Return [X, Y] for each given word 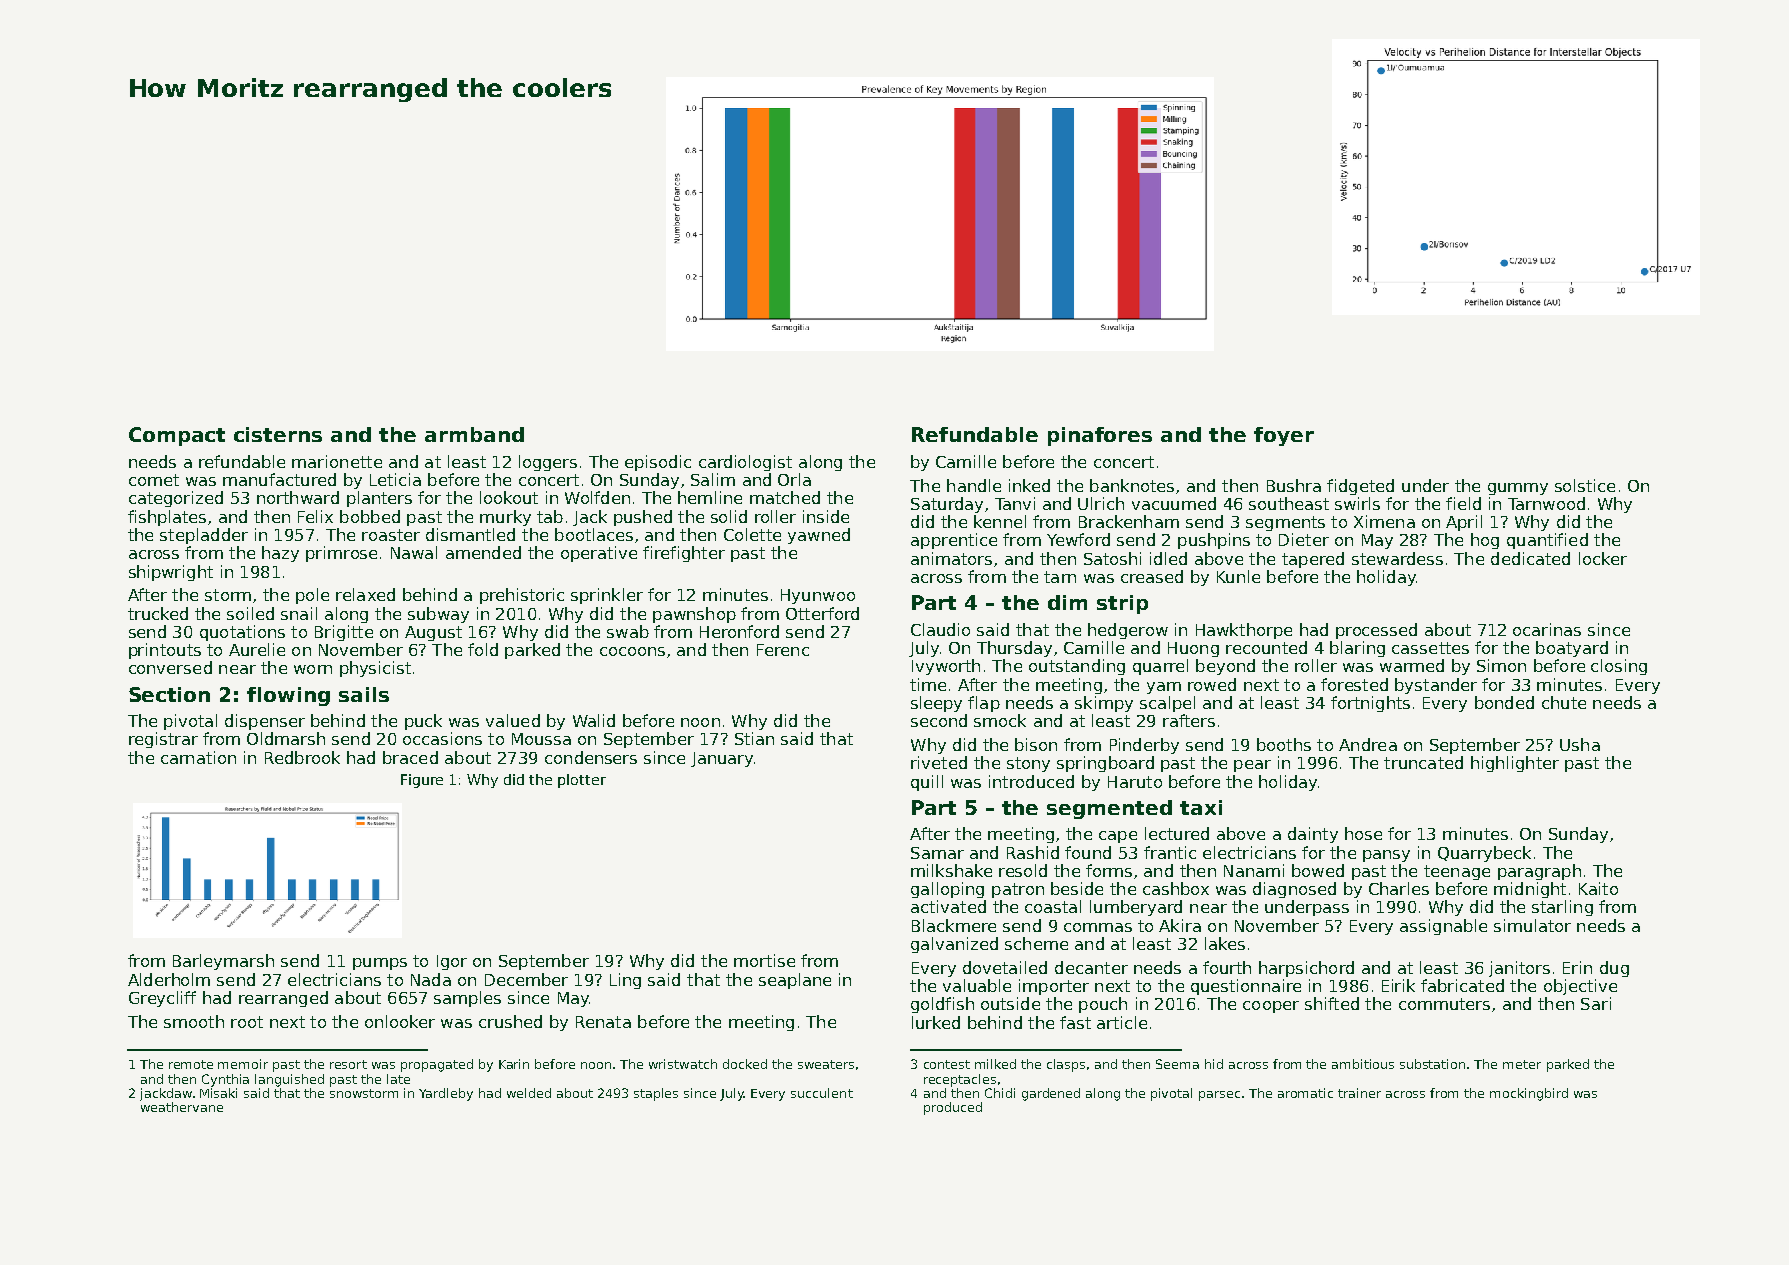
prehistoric [522, 596]
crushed [510, 1021]
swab [628, 631]
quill [927, 783]
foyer [1284, 436]
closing [1619, 667]
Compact [177, 436]
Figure [422, 781]
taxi [1201, 807]
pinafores [1100, 436]
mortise [764, 960]
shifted [1332, 1003]
